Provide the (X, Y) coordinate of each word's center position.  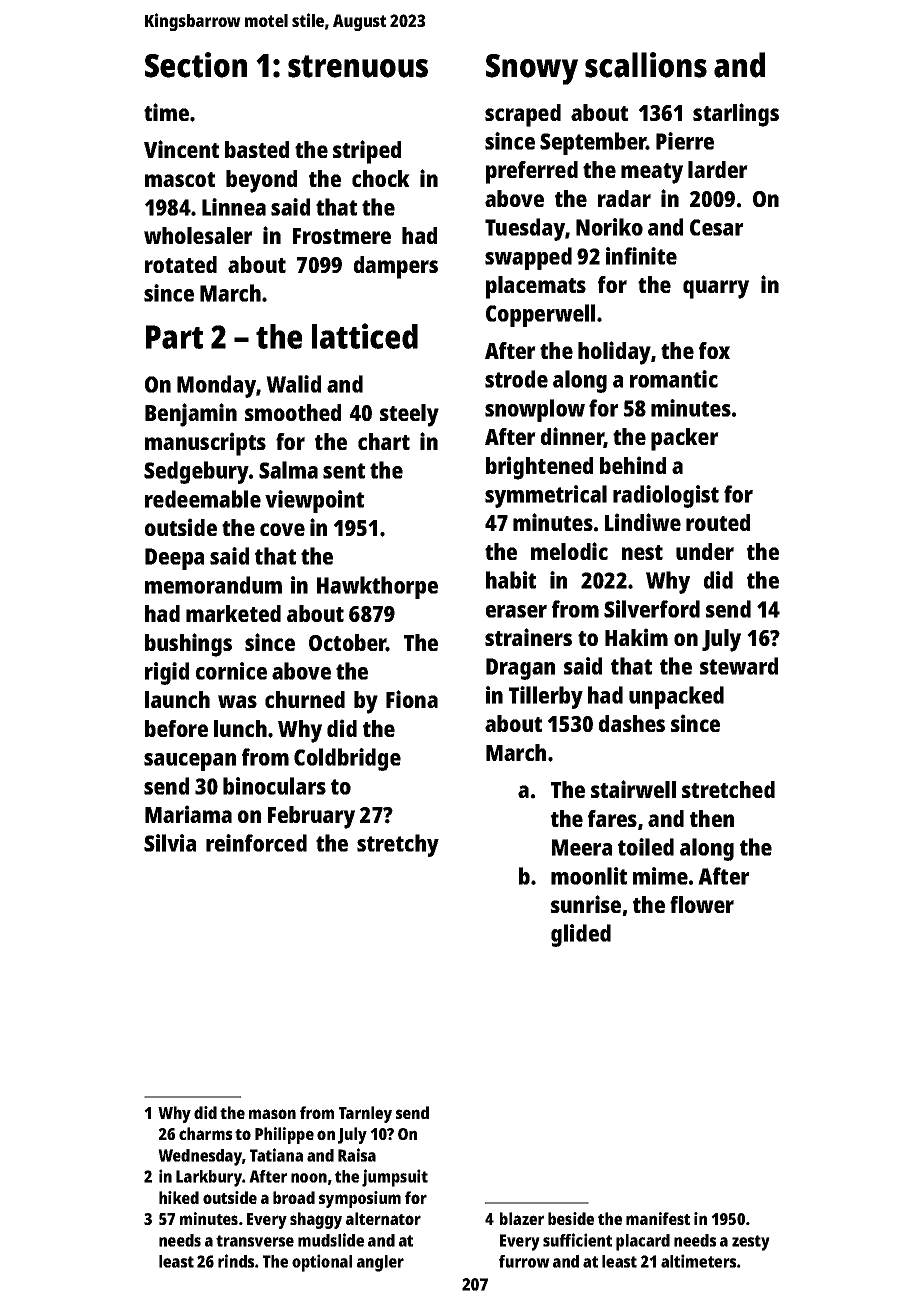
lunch (240, 728)
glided (581, 935)
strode (516, 379)
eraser (516, 611)
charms (205, 1133)
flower (702, 904)
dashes (632, 723)
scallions (646, 65)
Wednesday (200, 1157)
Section (196, 65)
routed (718, 522)
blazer (522, 1218)
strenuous (358, 66)
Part (174, 337)
